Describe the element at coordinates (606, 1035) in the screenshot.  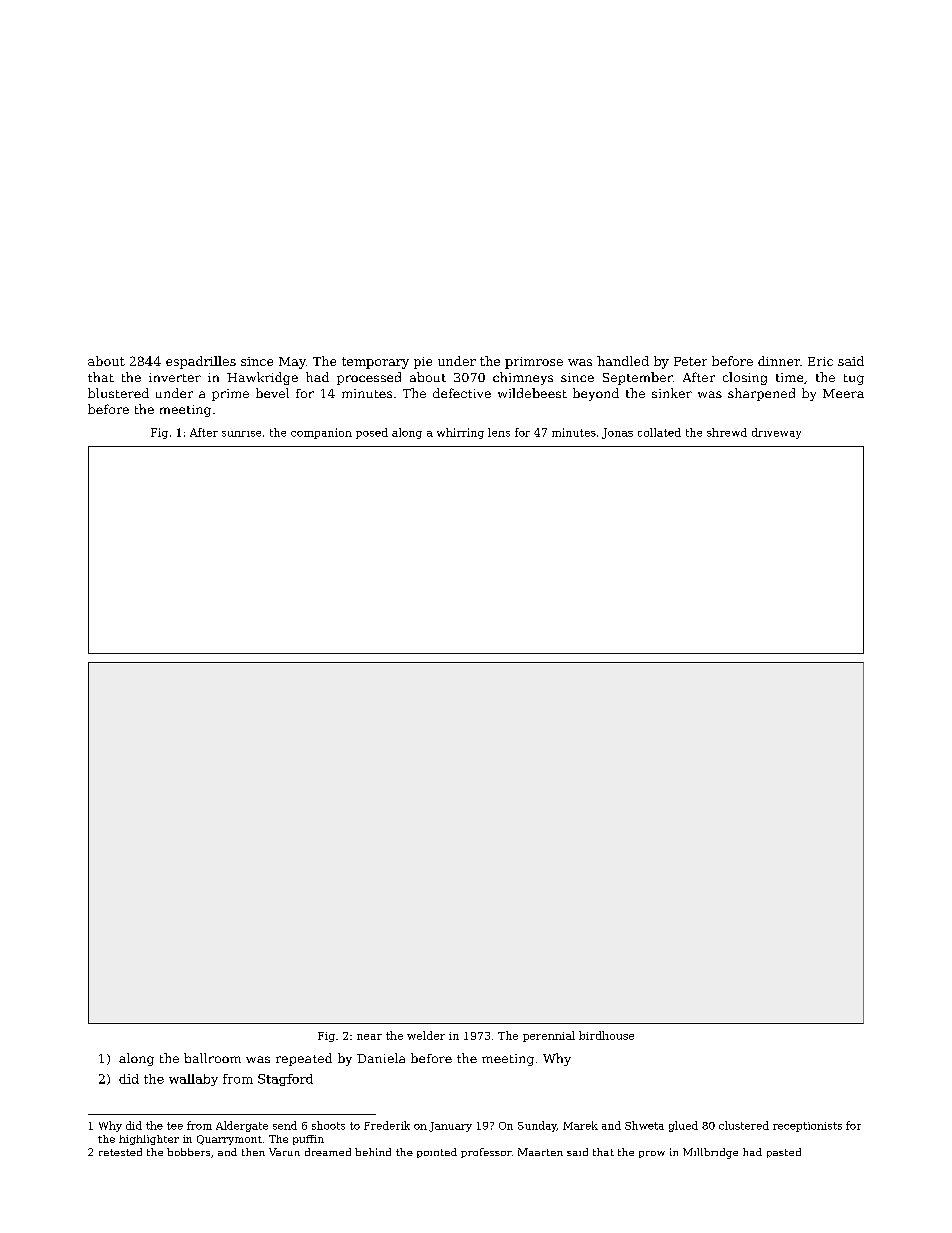
I see `birdhouse` at that location.
